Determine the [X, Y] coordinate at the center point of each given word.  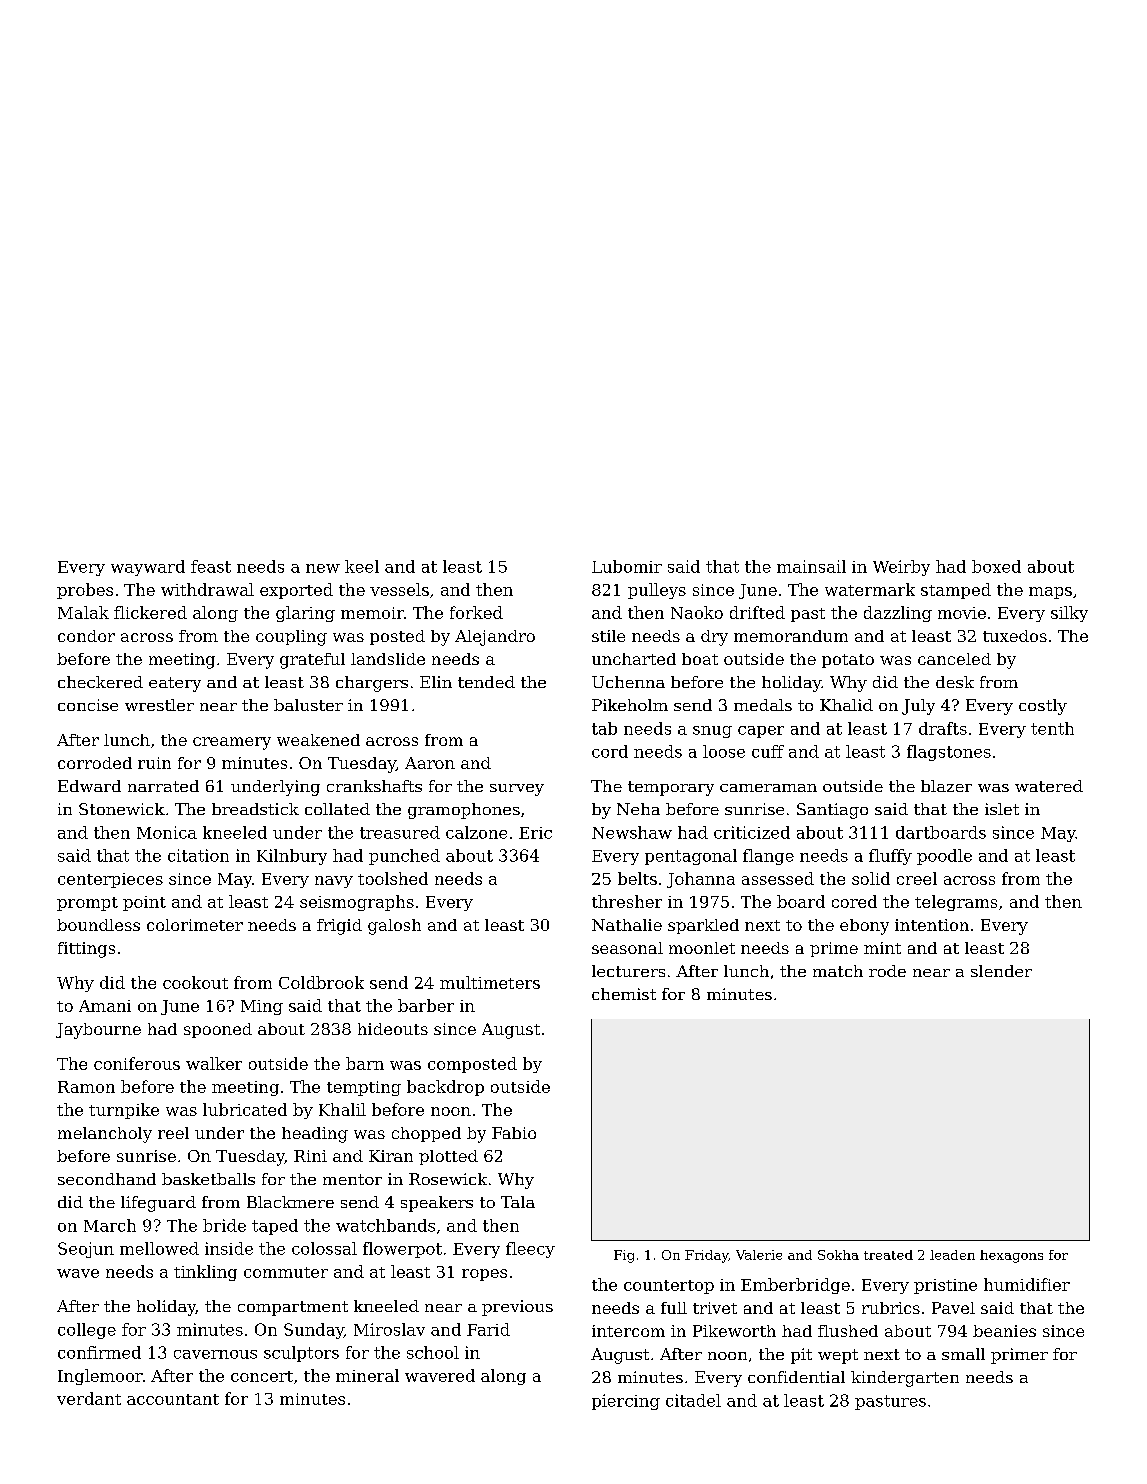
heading [315, 1135]
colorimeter [195, 925]
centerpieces [110, 880]
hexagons [1011, 1256]
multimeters [490, 982]
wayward [148, 568]
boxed [996, 566]
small [963, 1354]
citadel [693, 1400]
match [838, 971]
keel [362, 566]
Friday [706, 1256]
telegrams [956, 903]
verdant [89, 1398]
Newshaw [632, 832]
